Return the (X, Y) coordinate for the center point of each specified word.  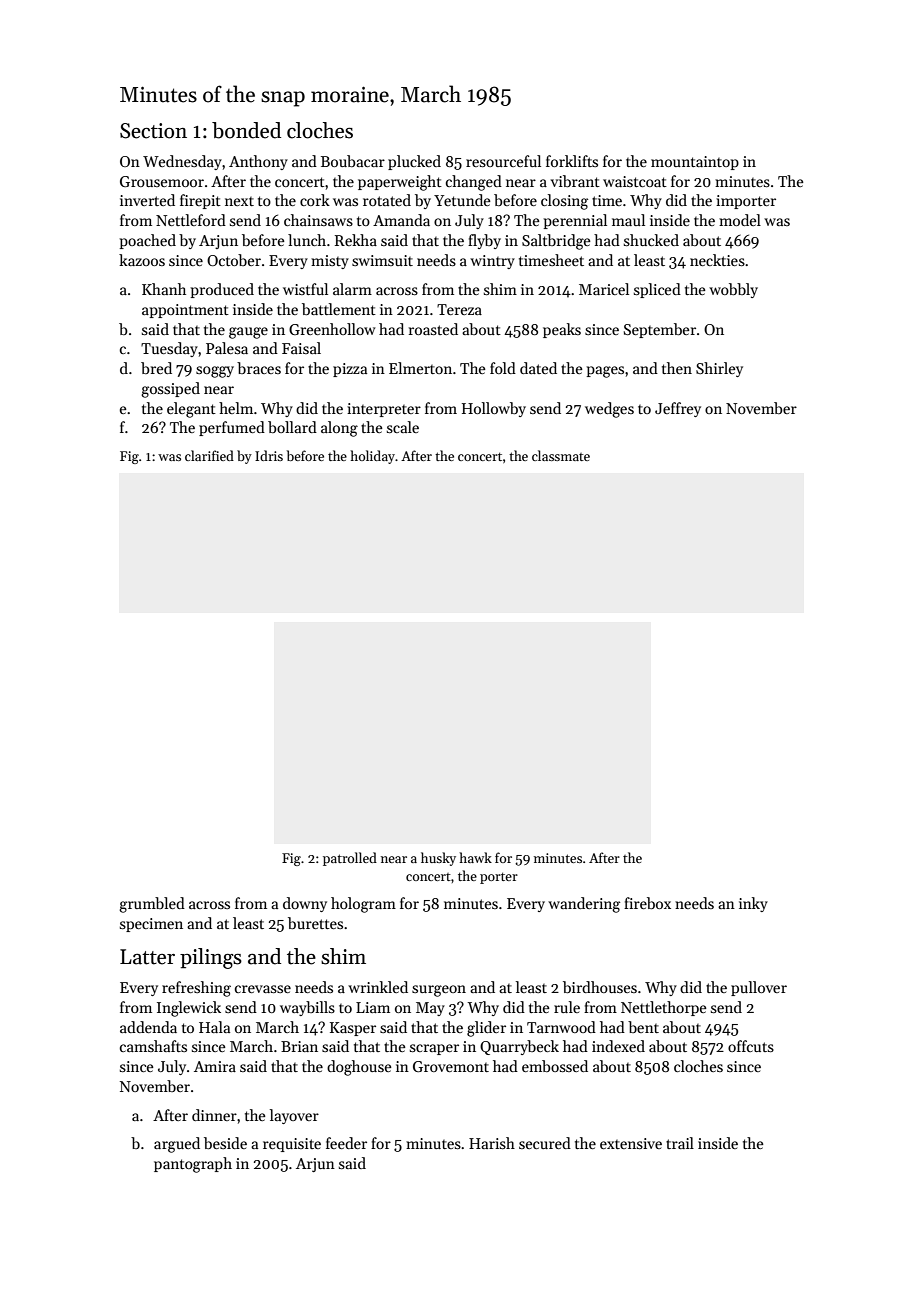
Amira (215, 1066)
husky (438, 859)
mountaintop (695, 163)
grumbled (152, 905)
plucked (414, 162)
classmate (561, 455)
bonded (246, 130)
